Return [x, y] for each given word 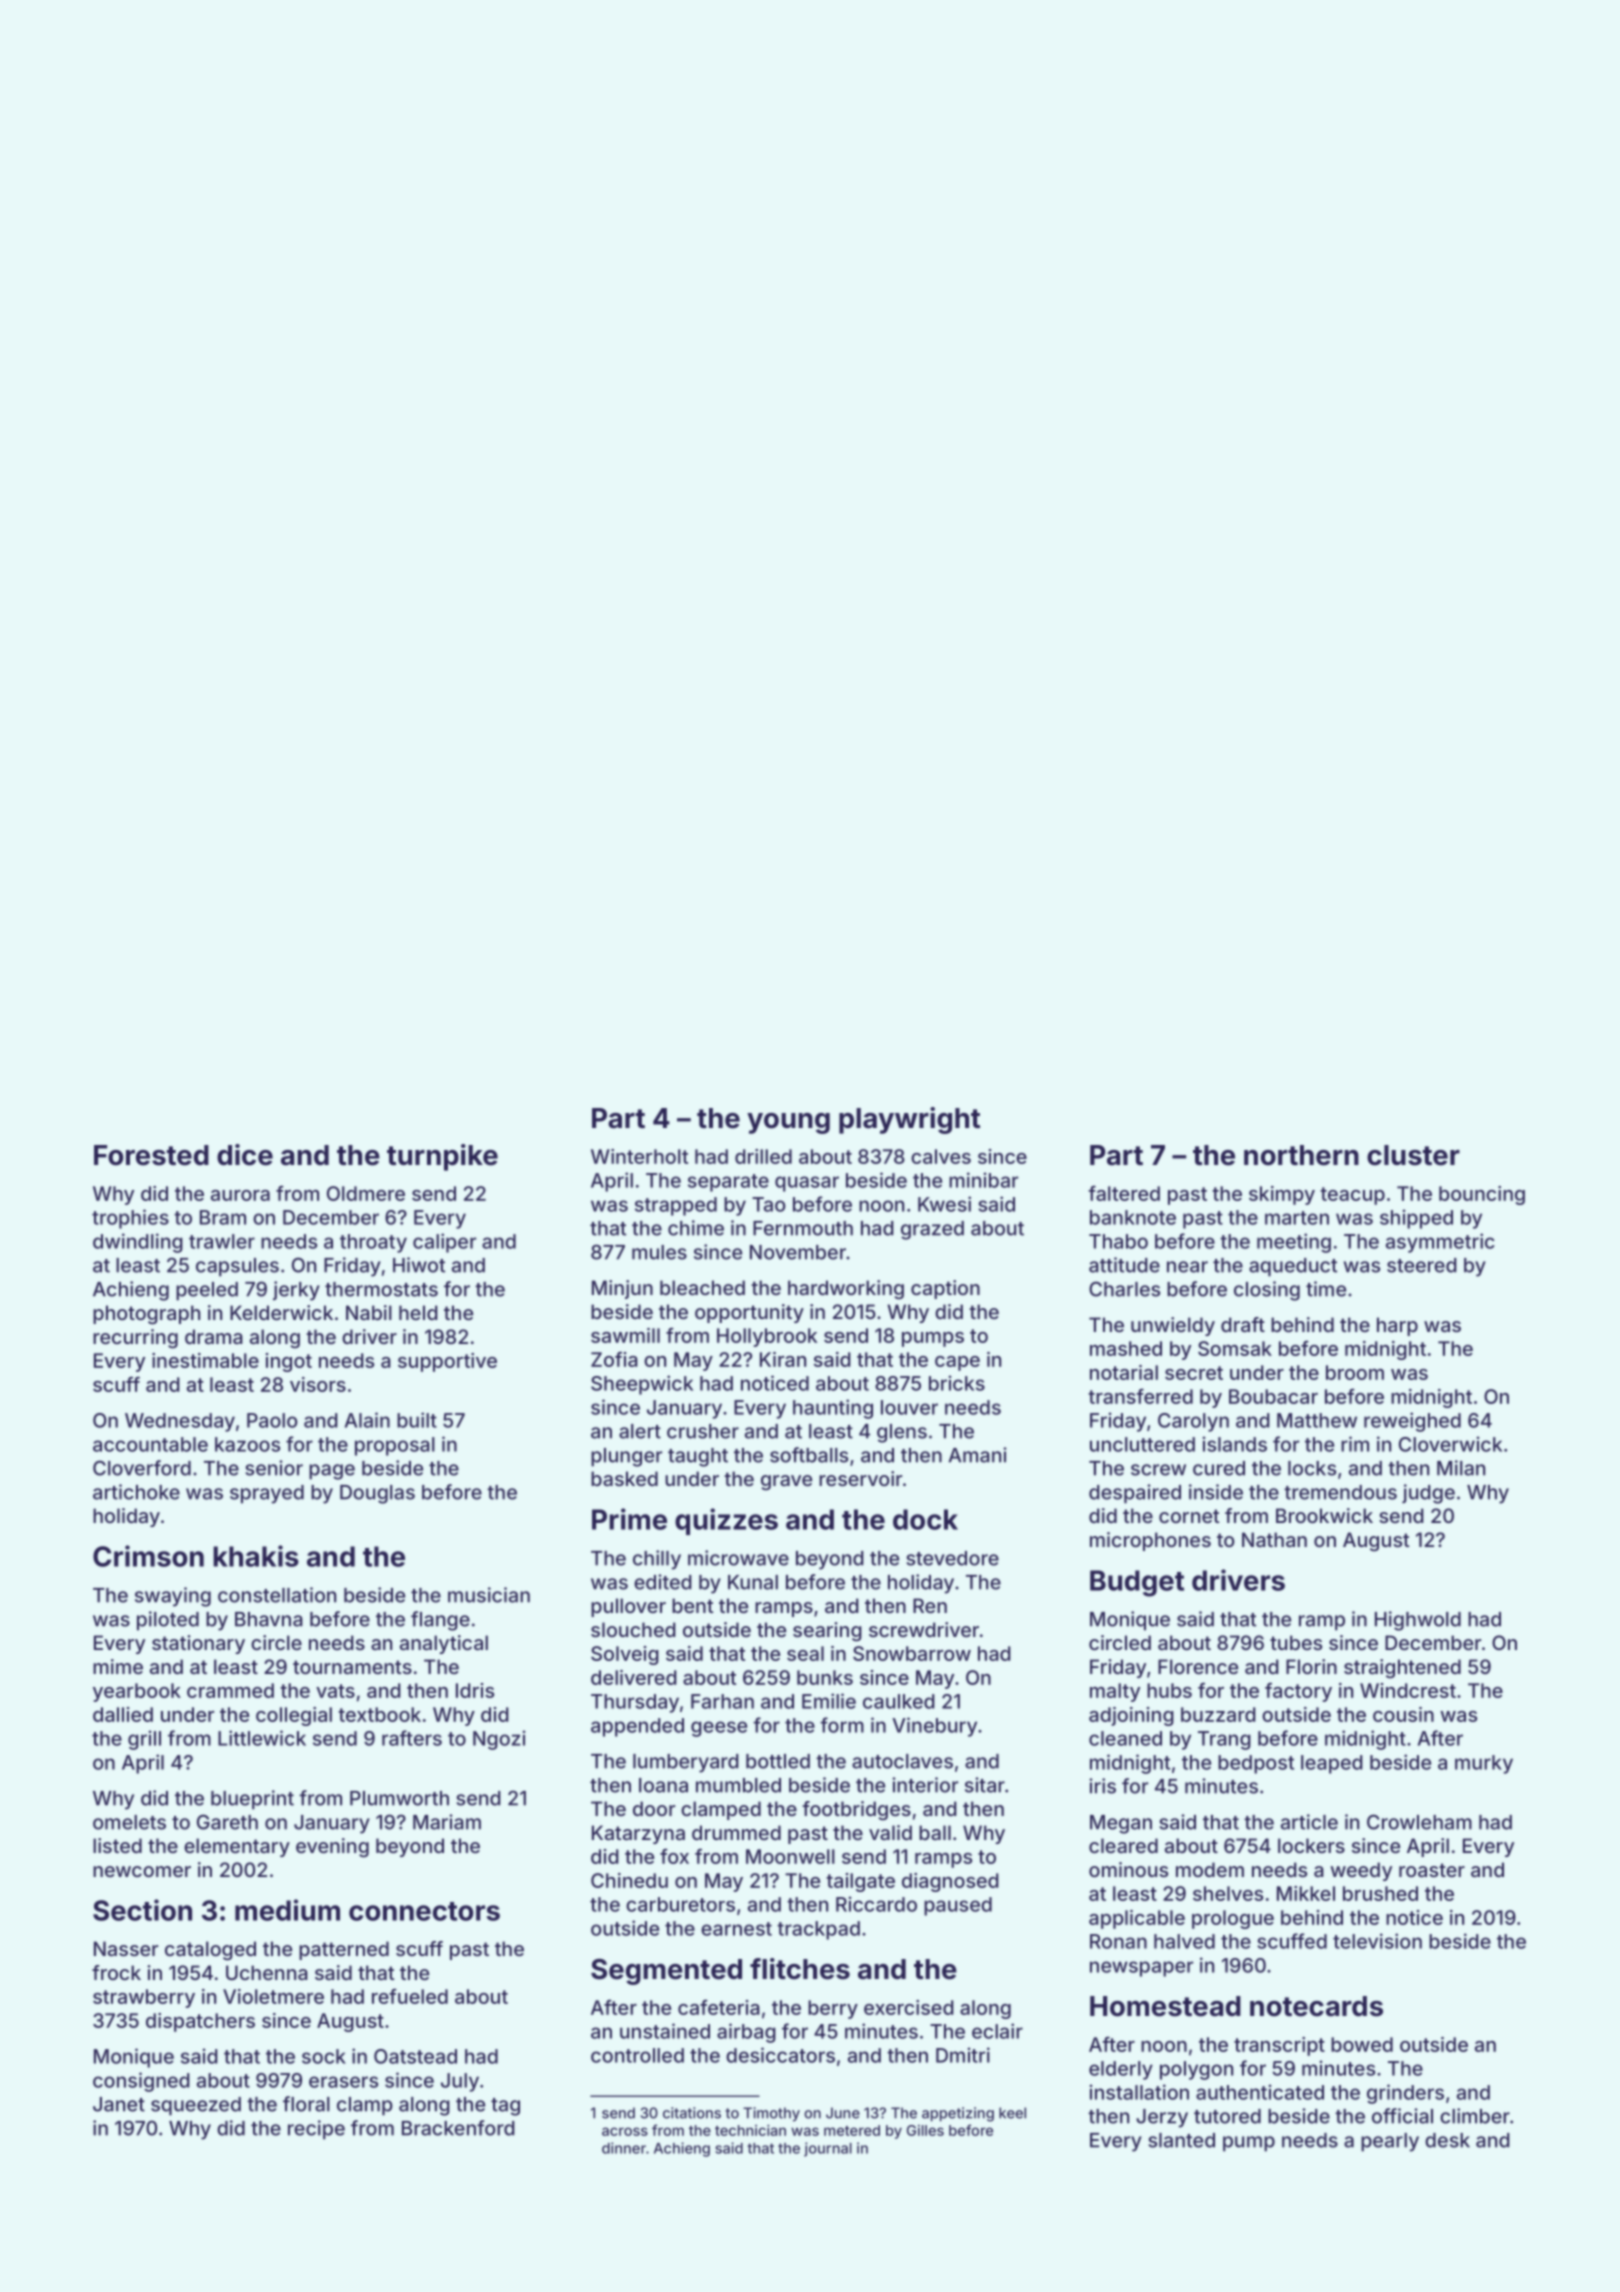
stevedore [952, 1558]
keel [1012, 2113]
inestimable [205, 1360]
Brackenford [458, 2128]
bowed [1362, 2044]
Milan [1461, 1468]
